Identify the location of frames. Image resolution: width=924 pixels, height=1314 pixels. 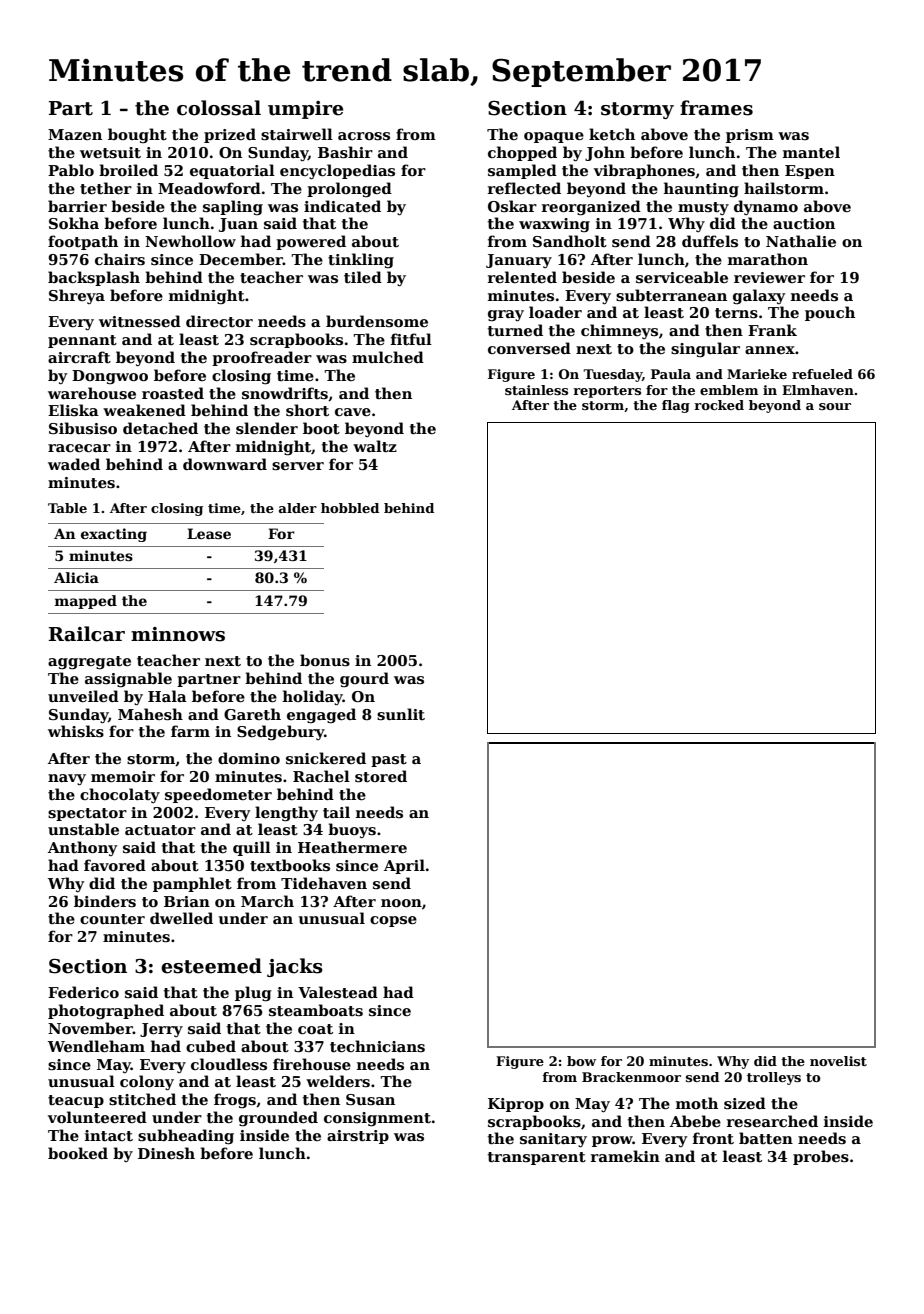
(716, 108).
